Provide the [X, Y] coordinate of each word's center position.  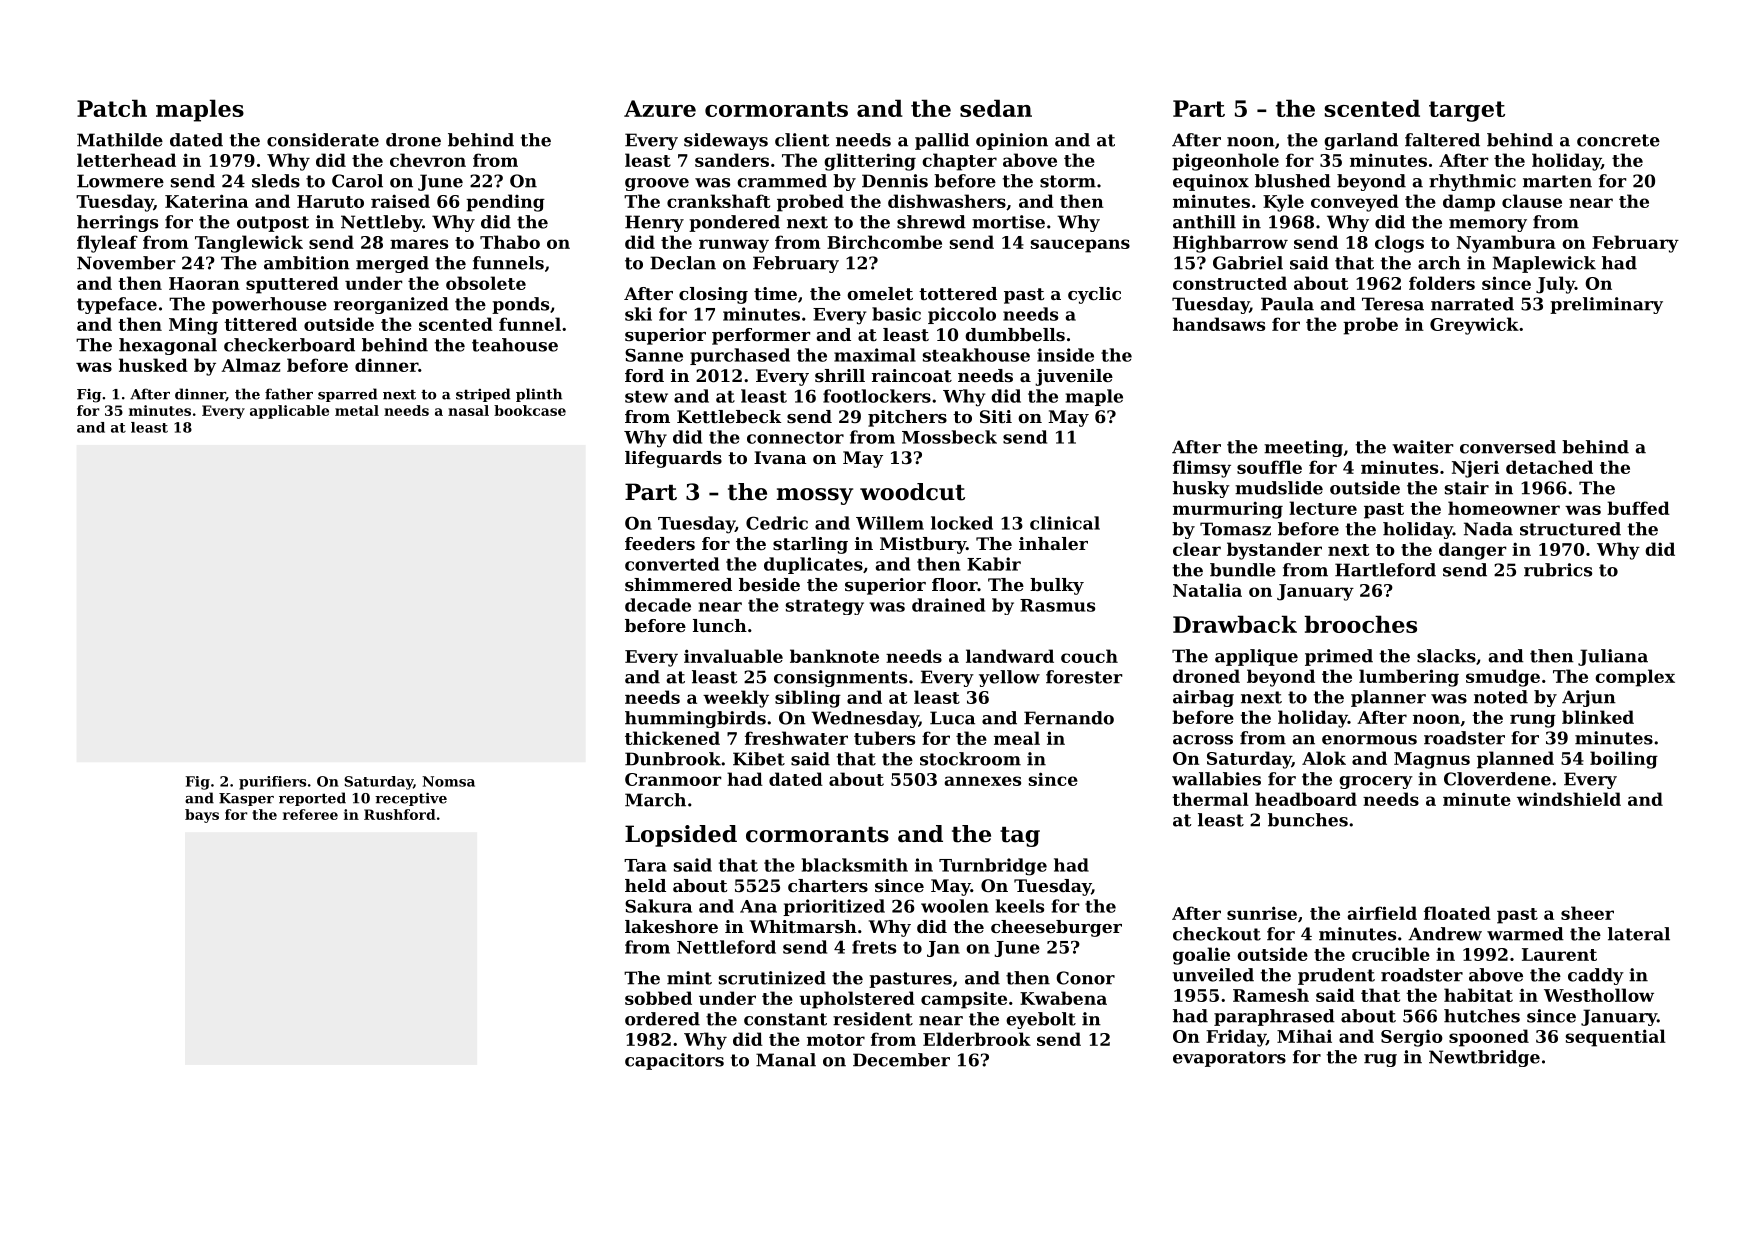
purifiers [272, 783]
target [1467, 111]
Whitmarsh [803, 926]
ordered [662, 1019]
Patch [112, 108]
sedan [996, 108]
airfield [1382, 913]
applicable [289, 412]
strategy [825, 607]
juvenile [1074, 377]
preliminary [1606, 305]
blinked [1598, 717]
